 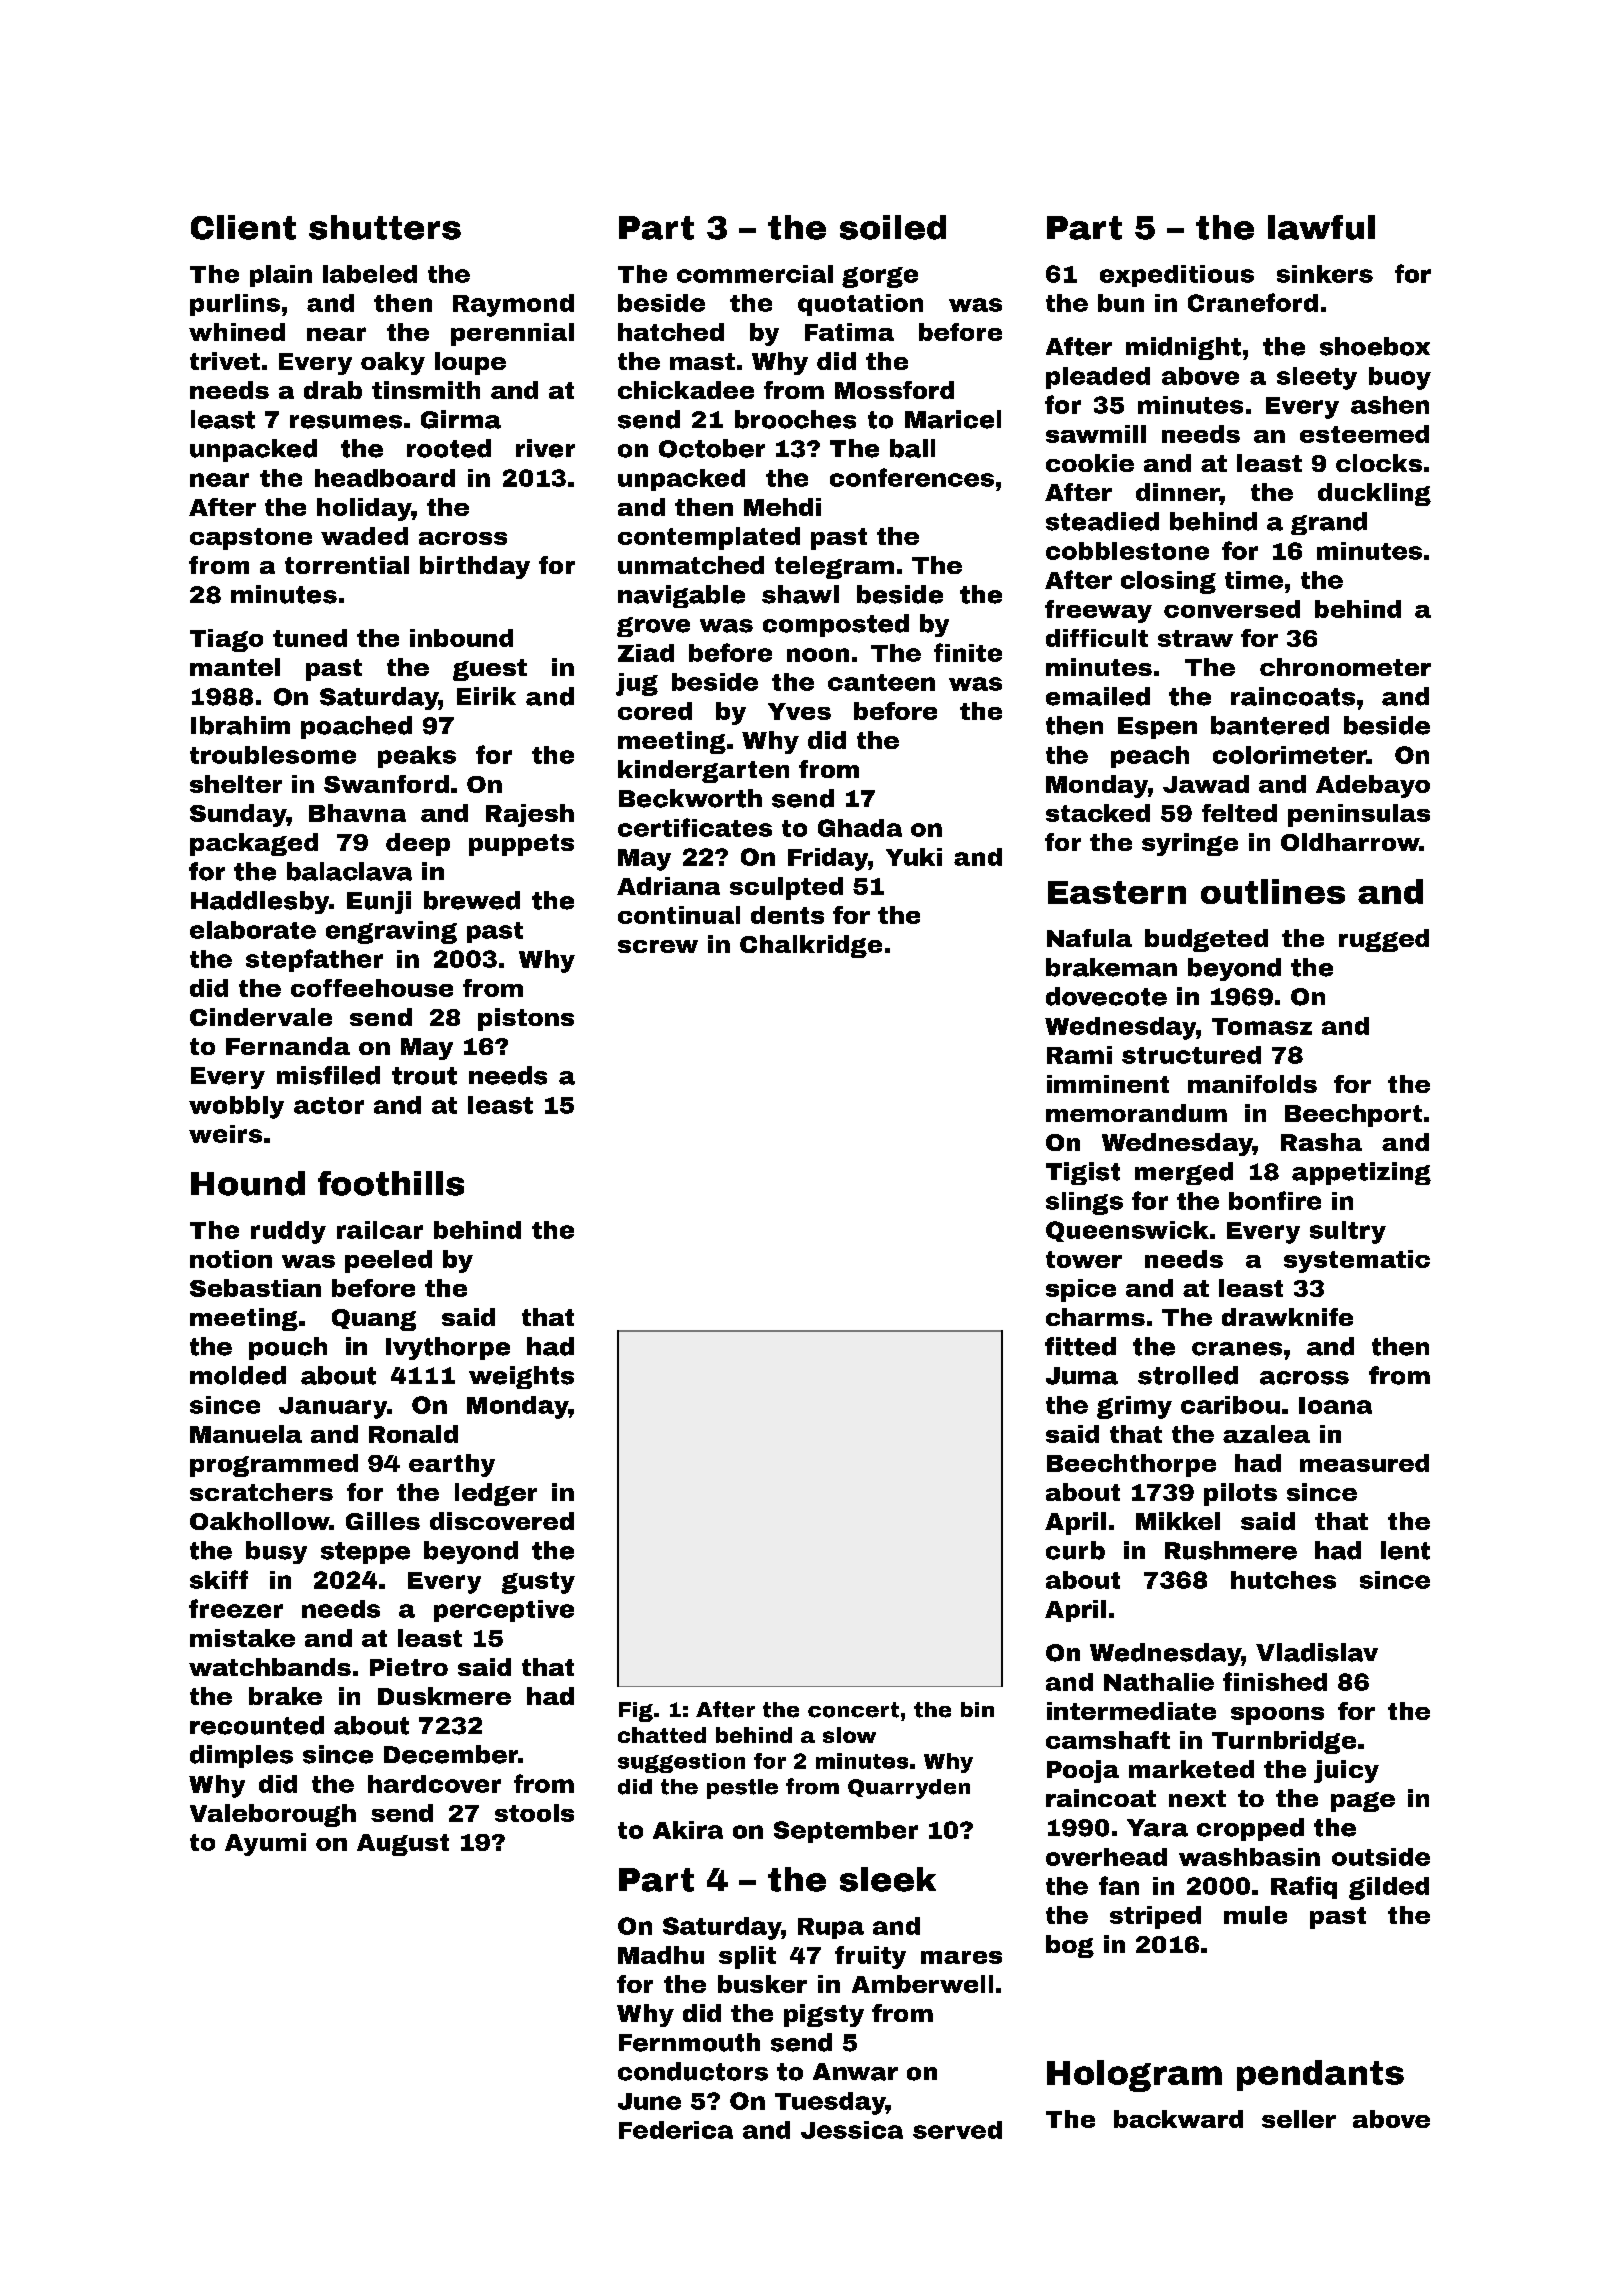 What do you see at coordinates (238, 815) in the page?
I see `Sunday` at bounding box center [238, 815].
